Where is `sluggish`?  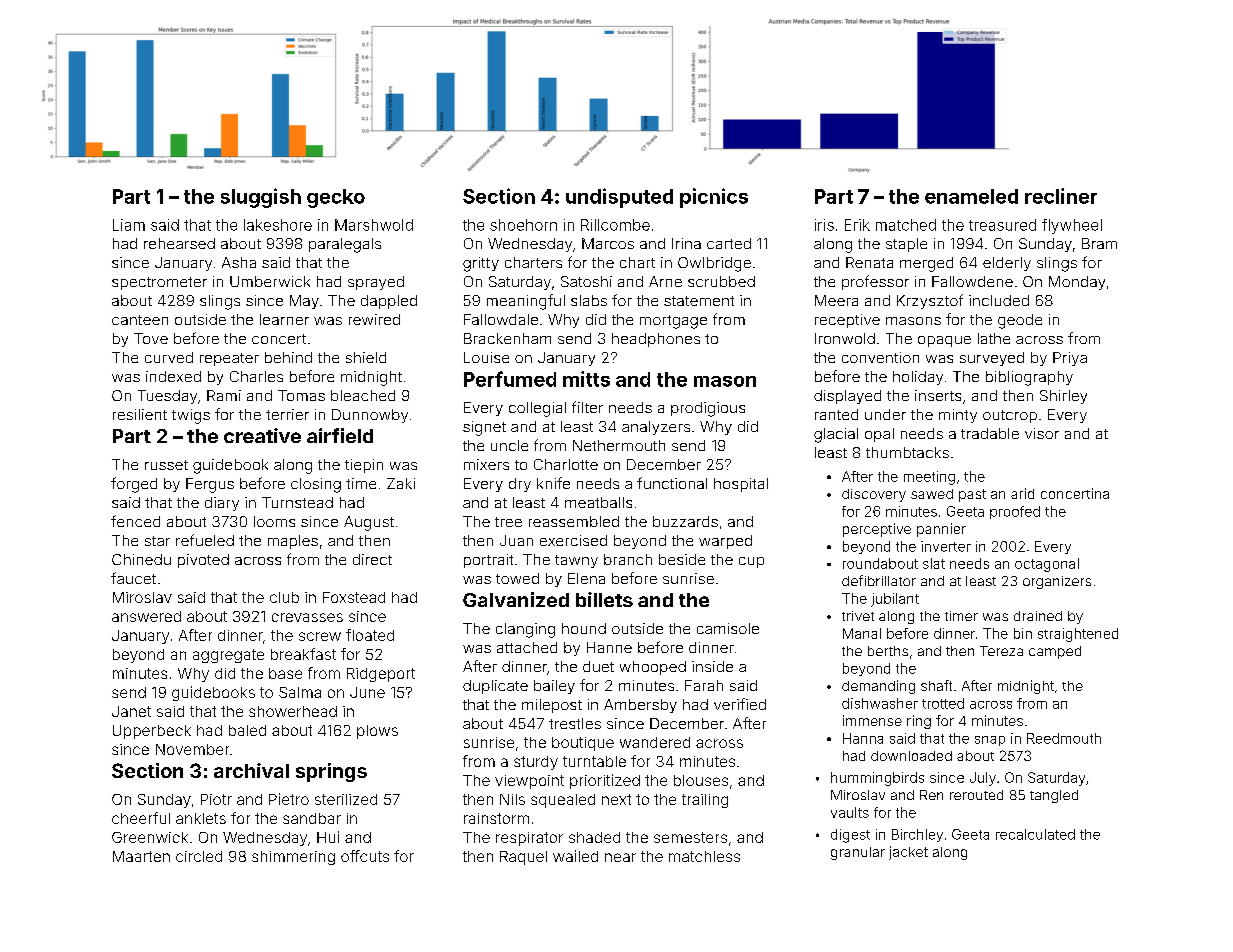 sluggish is located at coordinates (261, 198).
